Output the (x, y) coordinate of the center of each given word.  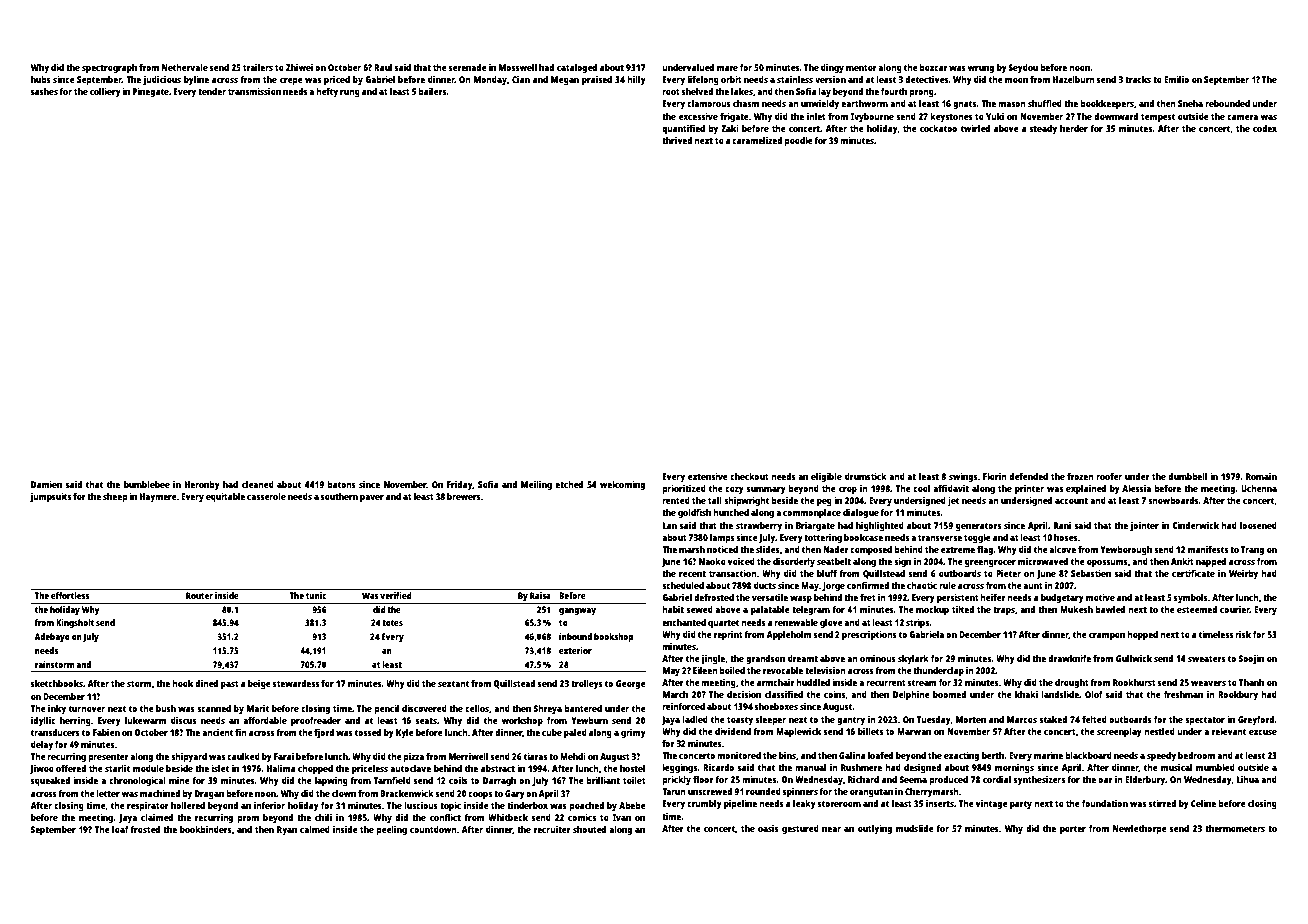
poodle (798, 141)
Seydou (1023, 68)
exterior (575, 650)
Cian (521, 79)
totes (392, 623)
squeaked (50, 781)
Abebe (632, 805)
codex (1265, 128)
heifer (993, 597)
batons (341, 484)
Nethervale (185, 67)
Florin (995, 476)
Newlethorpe (1140, 829)
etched (569, 484)
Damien (46, 484)
